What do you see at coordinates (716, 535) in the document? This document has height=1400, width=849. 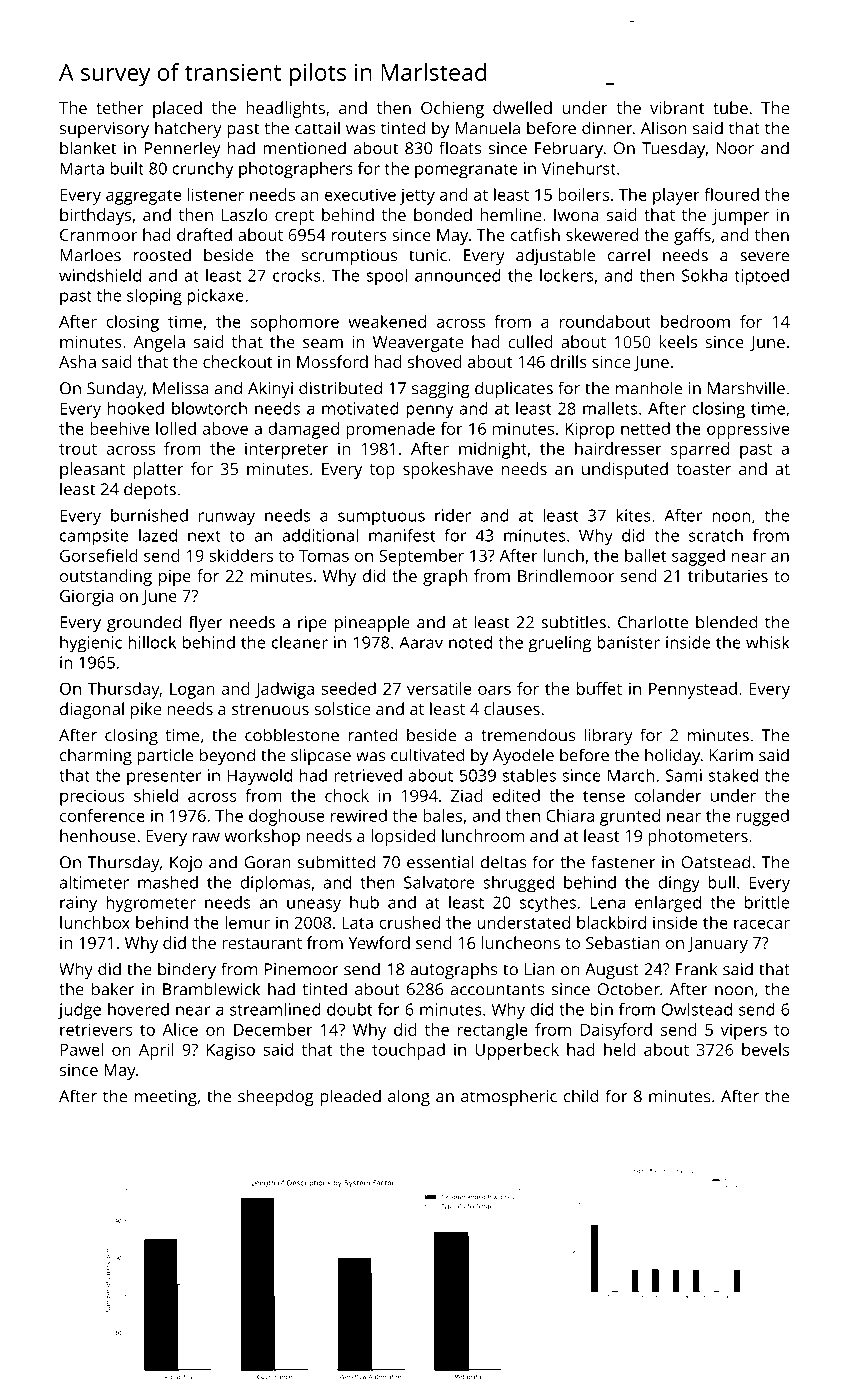 I see `scratch` at bounding box center [716, 535].
